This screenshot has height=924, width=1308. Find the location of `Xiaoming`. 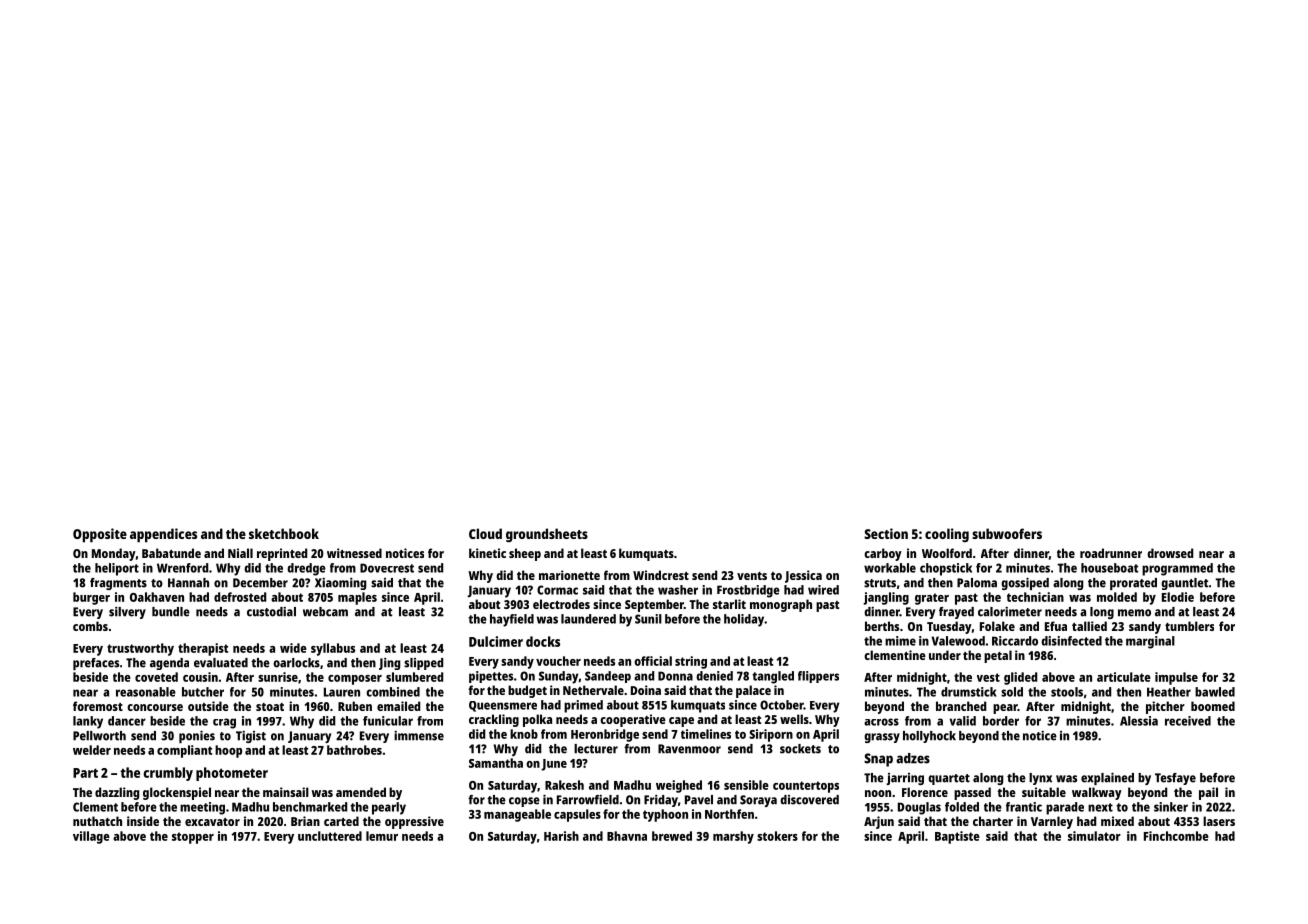

Xiaoming is located at coordinates (340, 584).
